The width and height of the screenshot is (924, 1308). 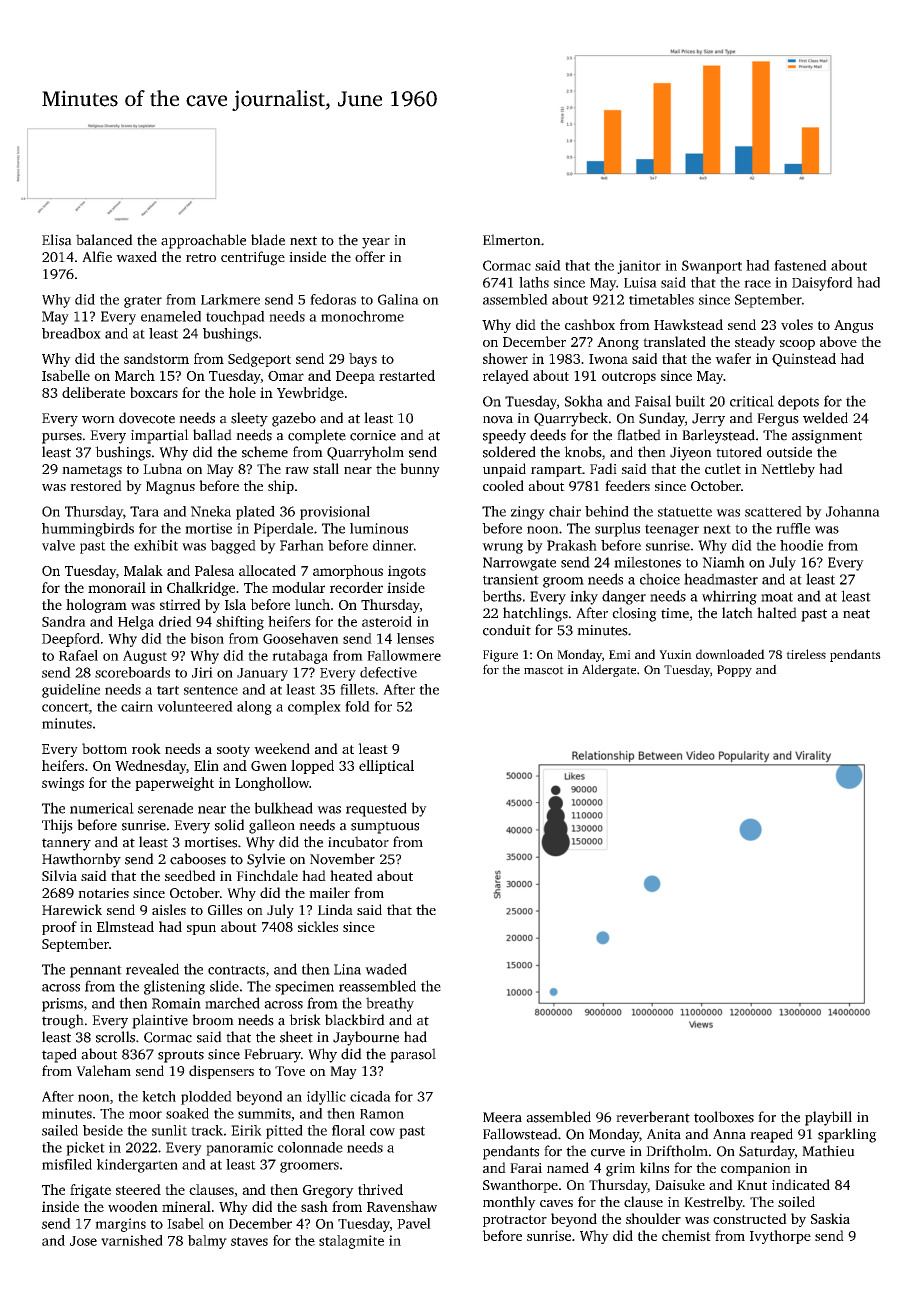 I want to click on janitor, so click(x=639, y=267).
